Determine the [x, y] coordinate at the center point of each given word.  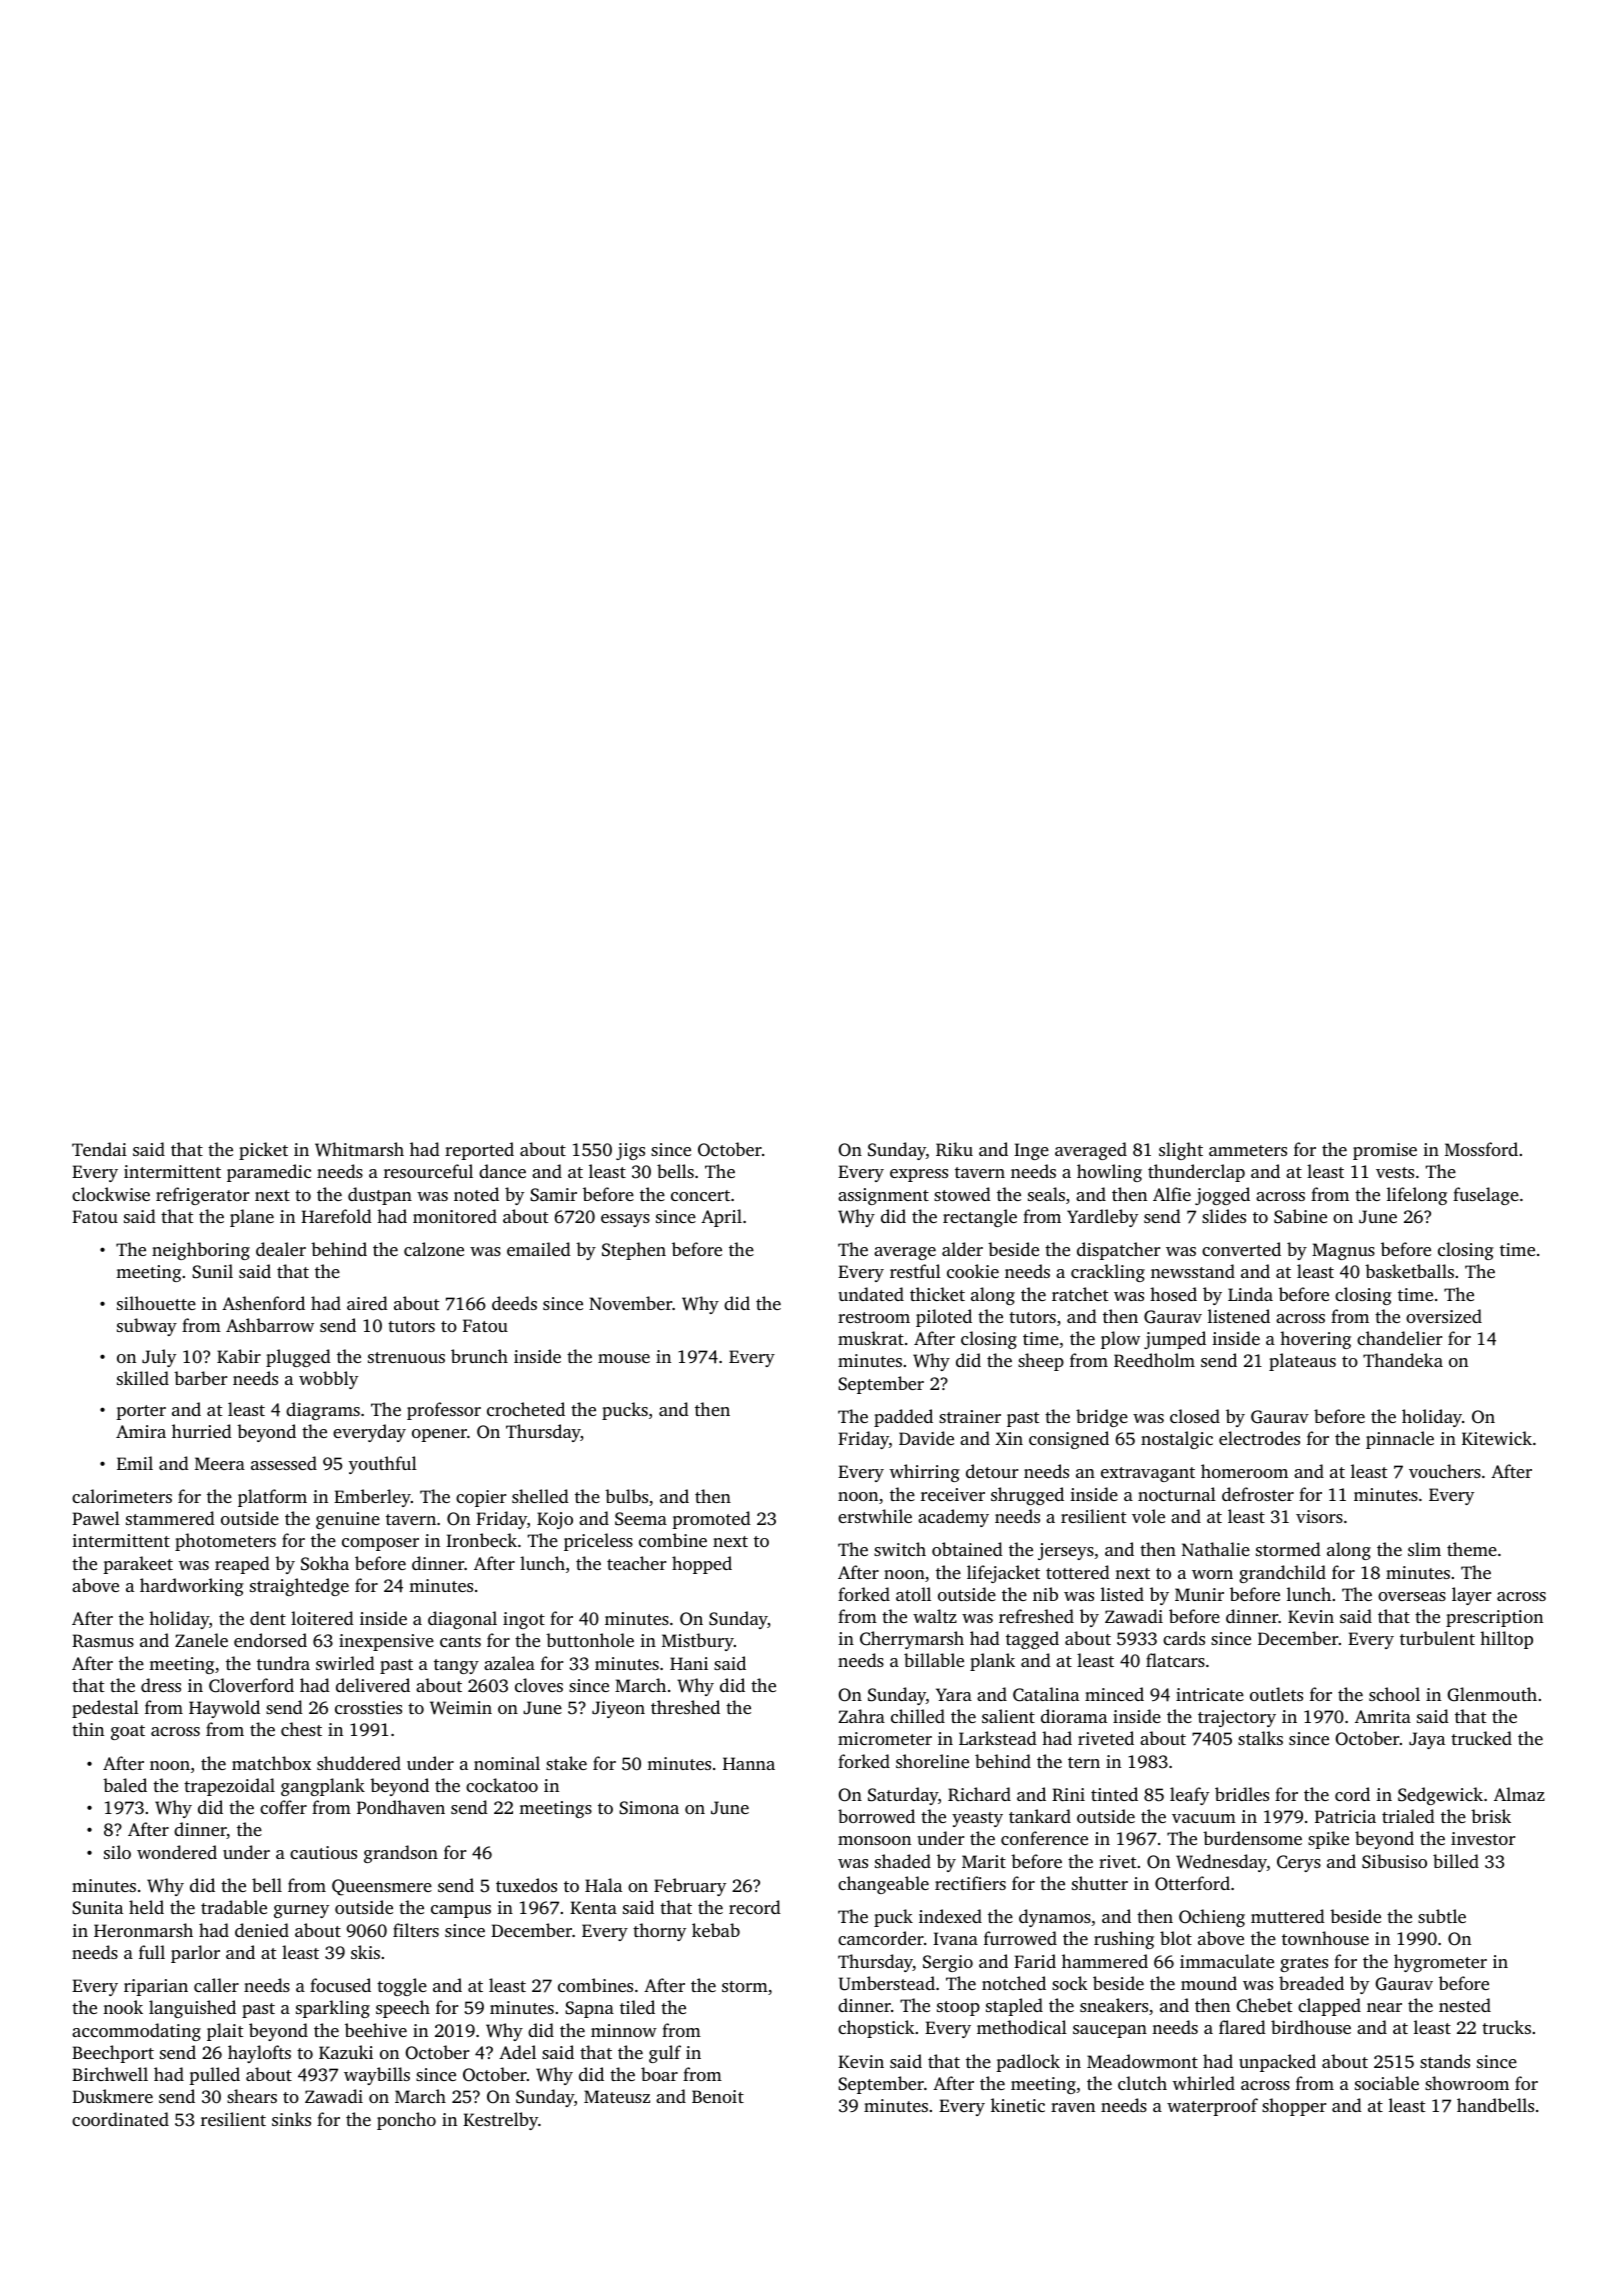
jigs [630, 1151]
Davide [926, 1438]
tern [1084, 1762]
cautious [323, 1852]
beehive [376, 2030]
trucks [1506, 2027]
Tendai [99, 1149]
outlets [1276, 1694]
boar [659, 2074]
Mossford [1481, 1149]
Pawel [96, 1518]
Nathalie [1216, 1549]
